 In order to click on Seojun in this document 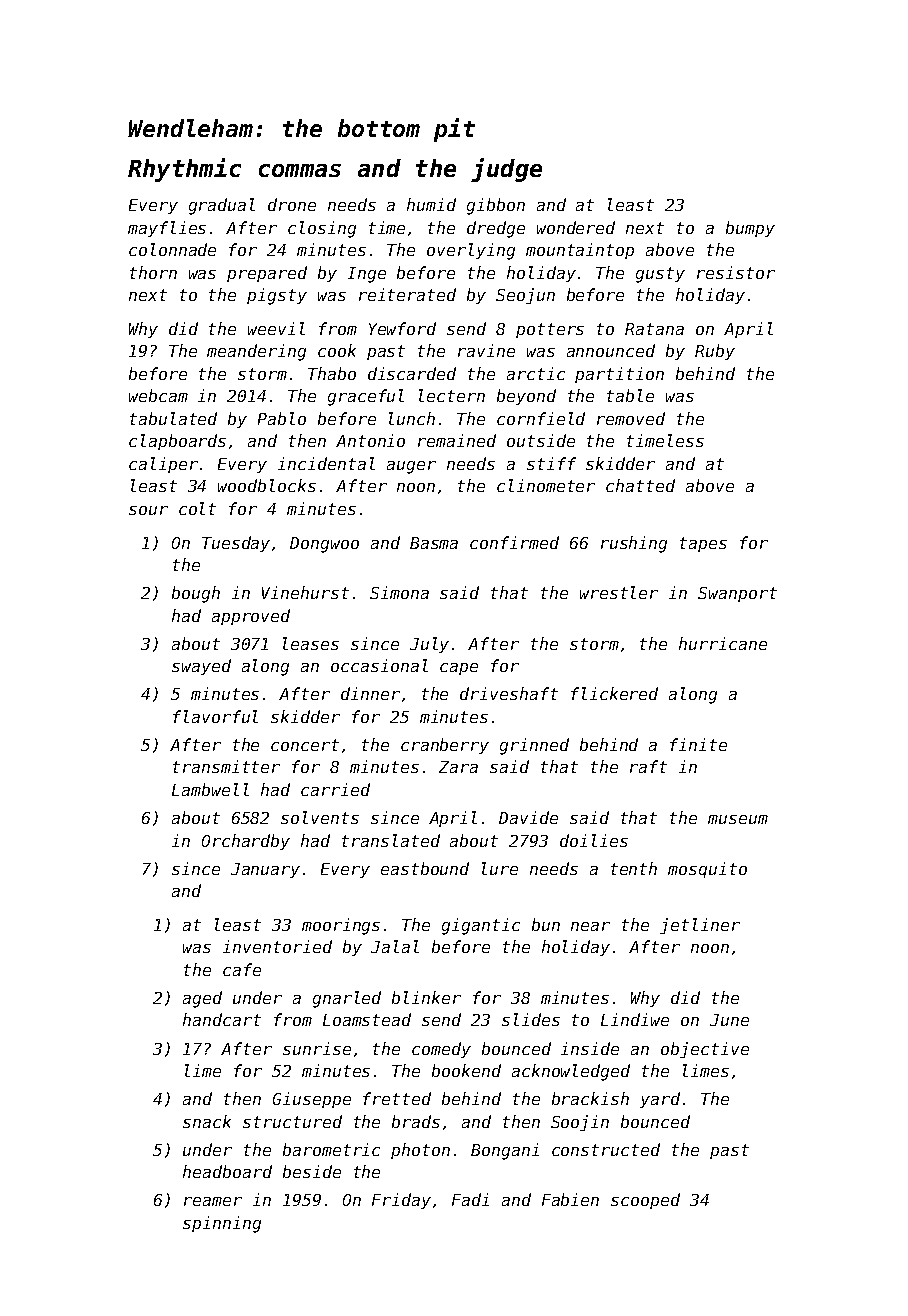, I will do `click(525, 296)`.
